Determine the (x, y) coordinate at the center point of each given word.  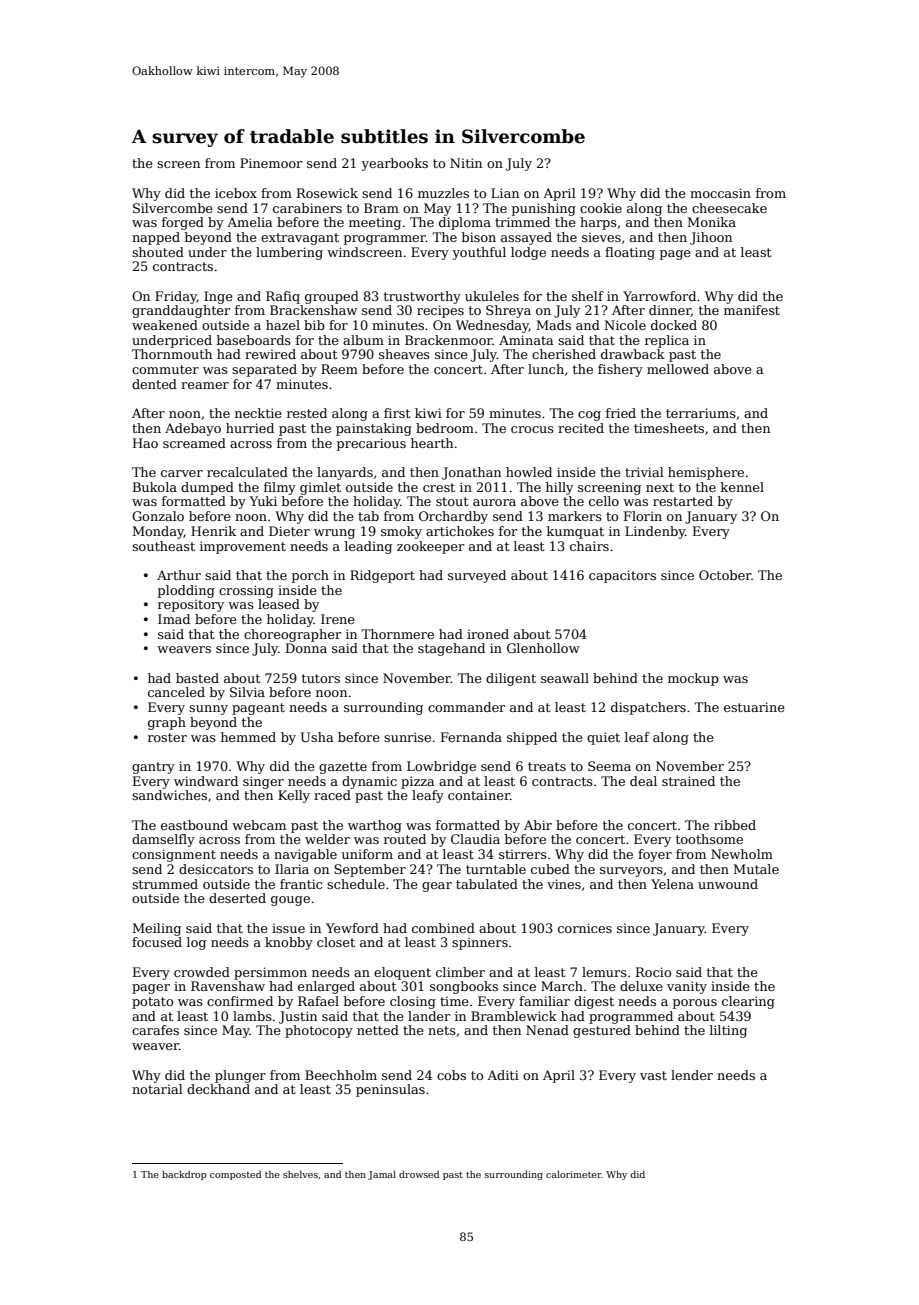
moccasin (720, 193)
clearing (748, 1002)
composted (235, 1175)
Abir (538, 825)
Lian (505, 193)
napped (156, 238)
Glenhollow (543, 648)
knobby (289, 943)
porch (310, 576)
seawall (565, 678)
